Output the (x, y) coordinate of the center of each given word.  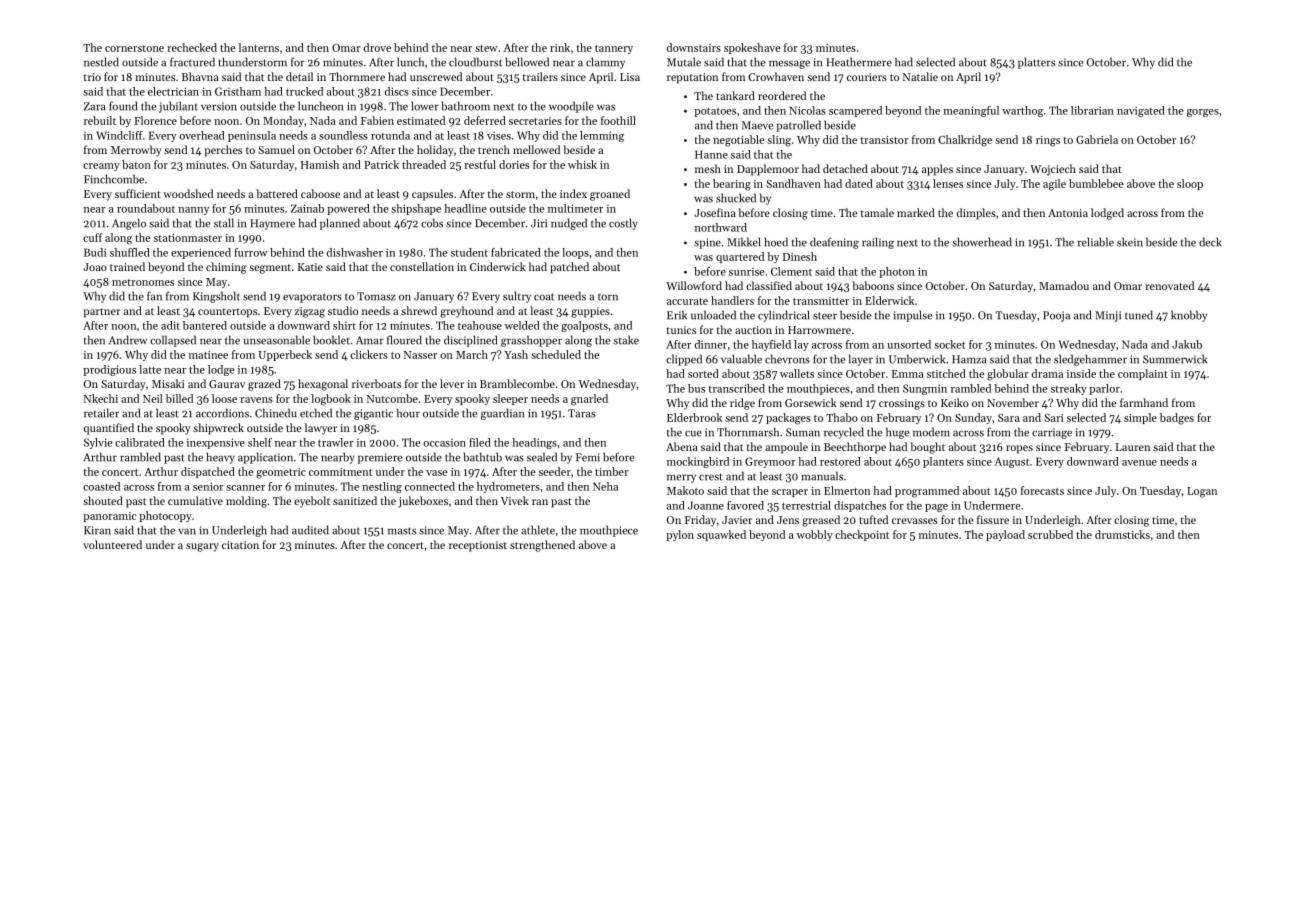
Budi (95, 252)
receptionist (478, 546)
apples (937, 170)
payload (1005, 535)
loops (575, 253)
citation (240, 545)
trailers (540, 76)
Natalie (920, 76)
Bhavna (200, 76)
